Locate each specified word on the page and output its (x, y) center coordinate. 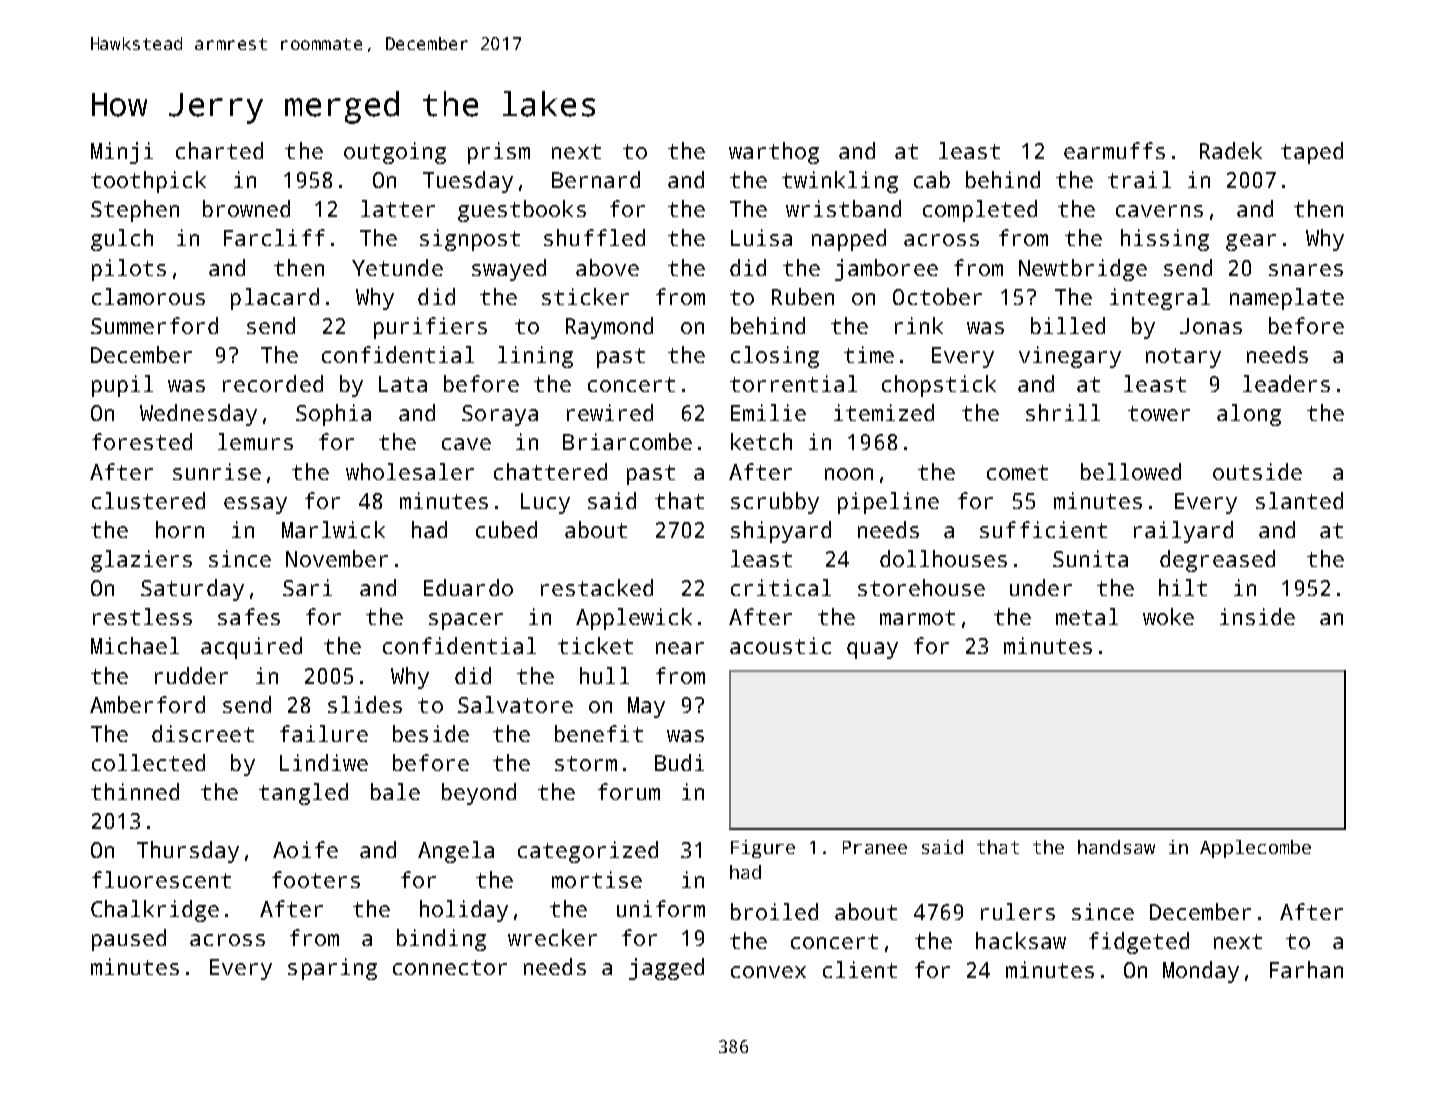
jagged (666, 969)
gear (1251, 242)
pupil (122, 386)
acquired (251, 648)
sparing (332, 969)
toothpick (148, 182)
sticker (585, 296)
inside (1257, 616)
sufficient (1043, 529)
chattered (550, 471)
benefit (599, 733)
